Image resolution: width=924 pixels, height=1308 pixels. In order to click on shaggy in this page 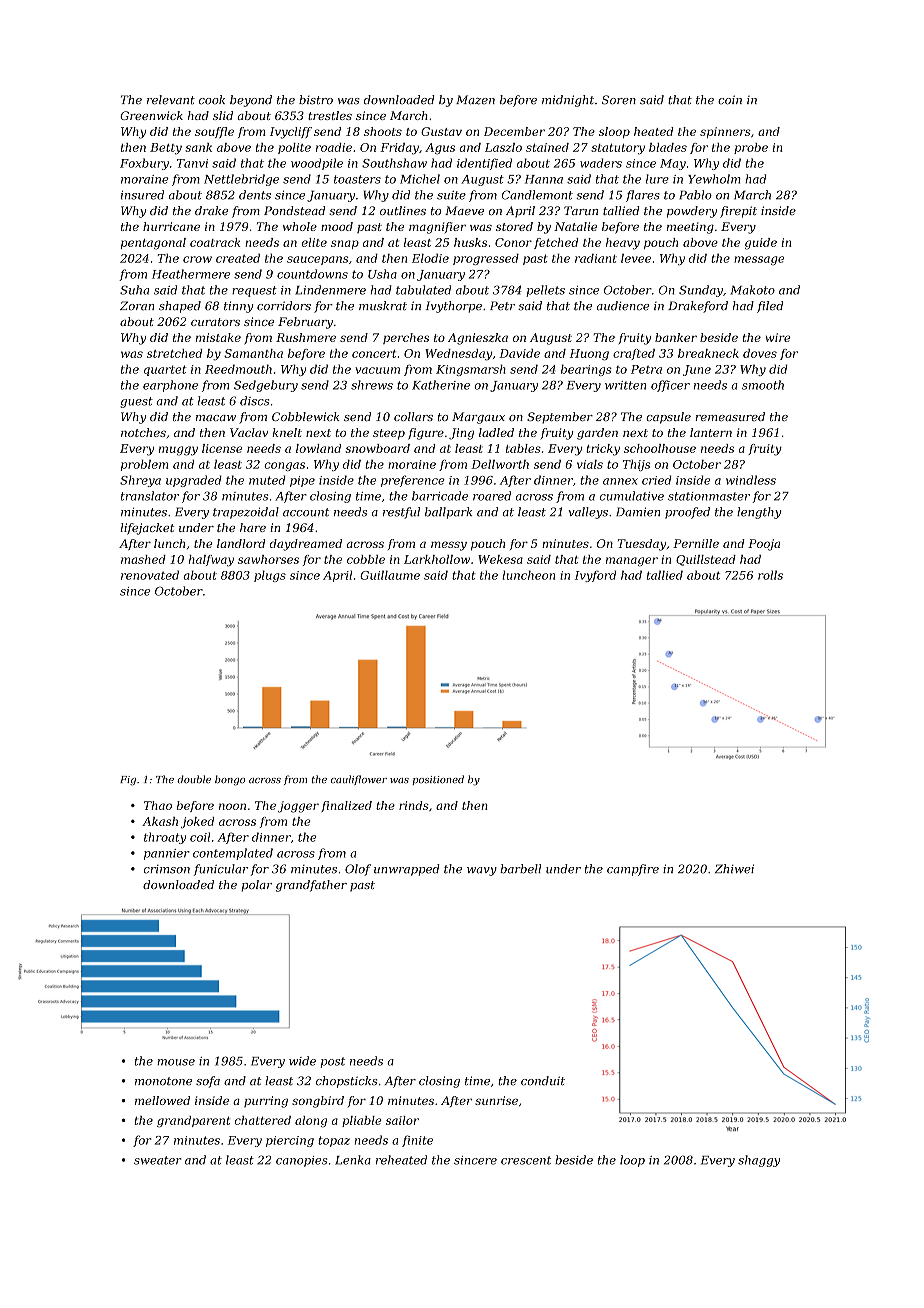, I will do `click(759, 1161)`.
